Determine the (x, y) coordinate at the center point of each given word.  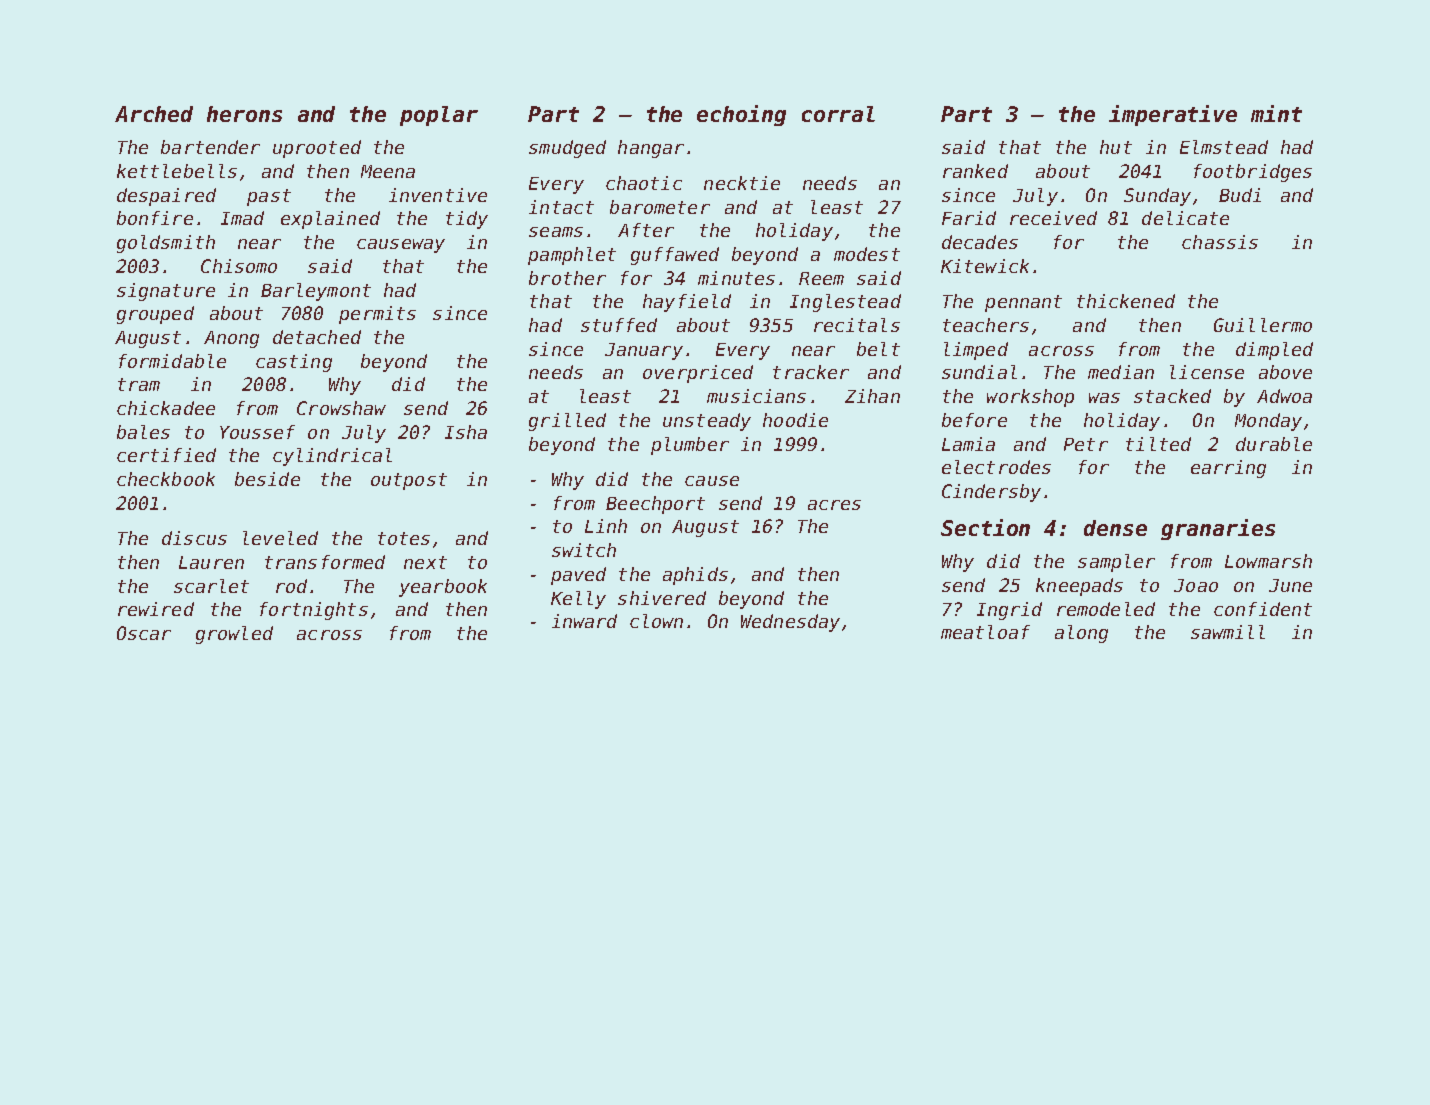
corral (838, 114)
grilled (567, 422)
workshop (1030, 398)
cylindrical (332, 457)
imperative (1173, 115)
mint (1276, 113)
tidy (467, 220)
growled (234, 635)
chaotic (644, 183)
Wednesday (790, 623)
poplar (439, 116)
